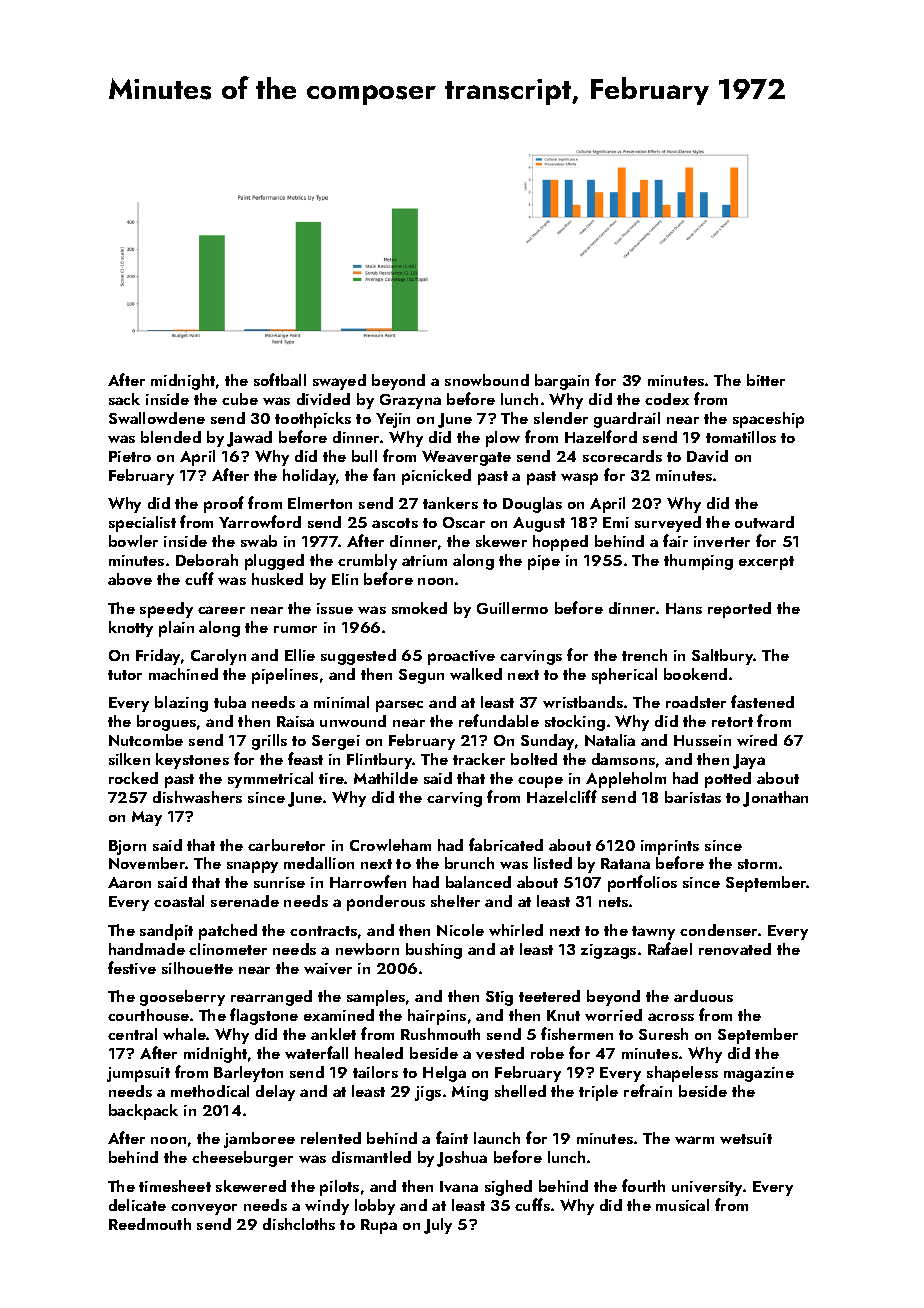 The height and width of the document is (1308, 924). What do you see at coordinates (368, 881) in the document?
I see `Harrowfen` at bounding box center [368, 881].
